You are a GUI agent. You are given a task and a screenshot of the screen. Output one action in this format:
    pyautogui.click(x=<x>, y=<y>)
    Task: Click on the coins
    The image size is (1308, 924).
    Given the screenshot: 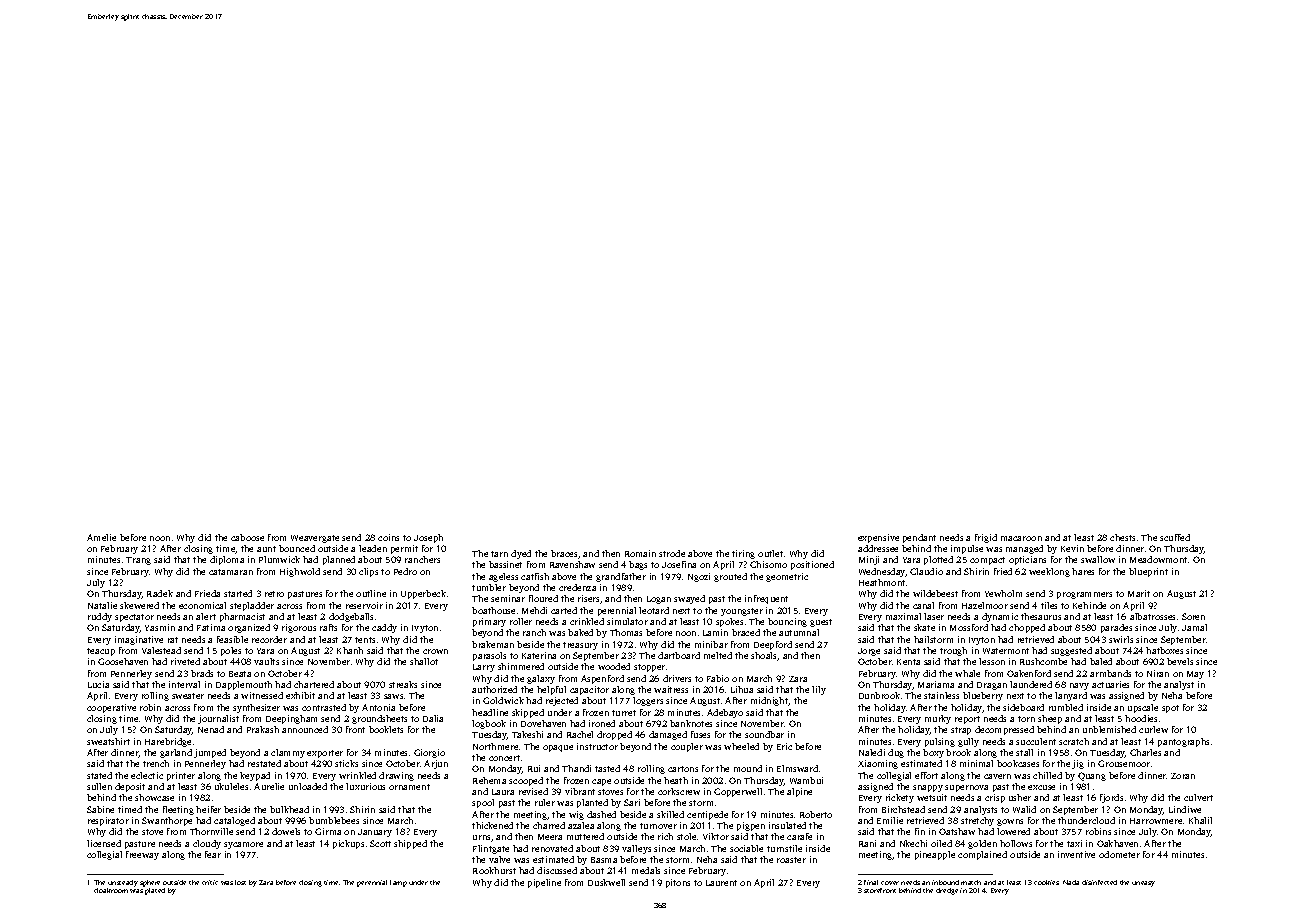 What is the action you would take?
    pyautogui.click(x=388, y=537)
